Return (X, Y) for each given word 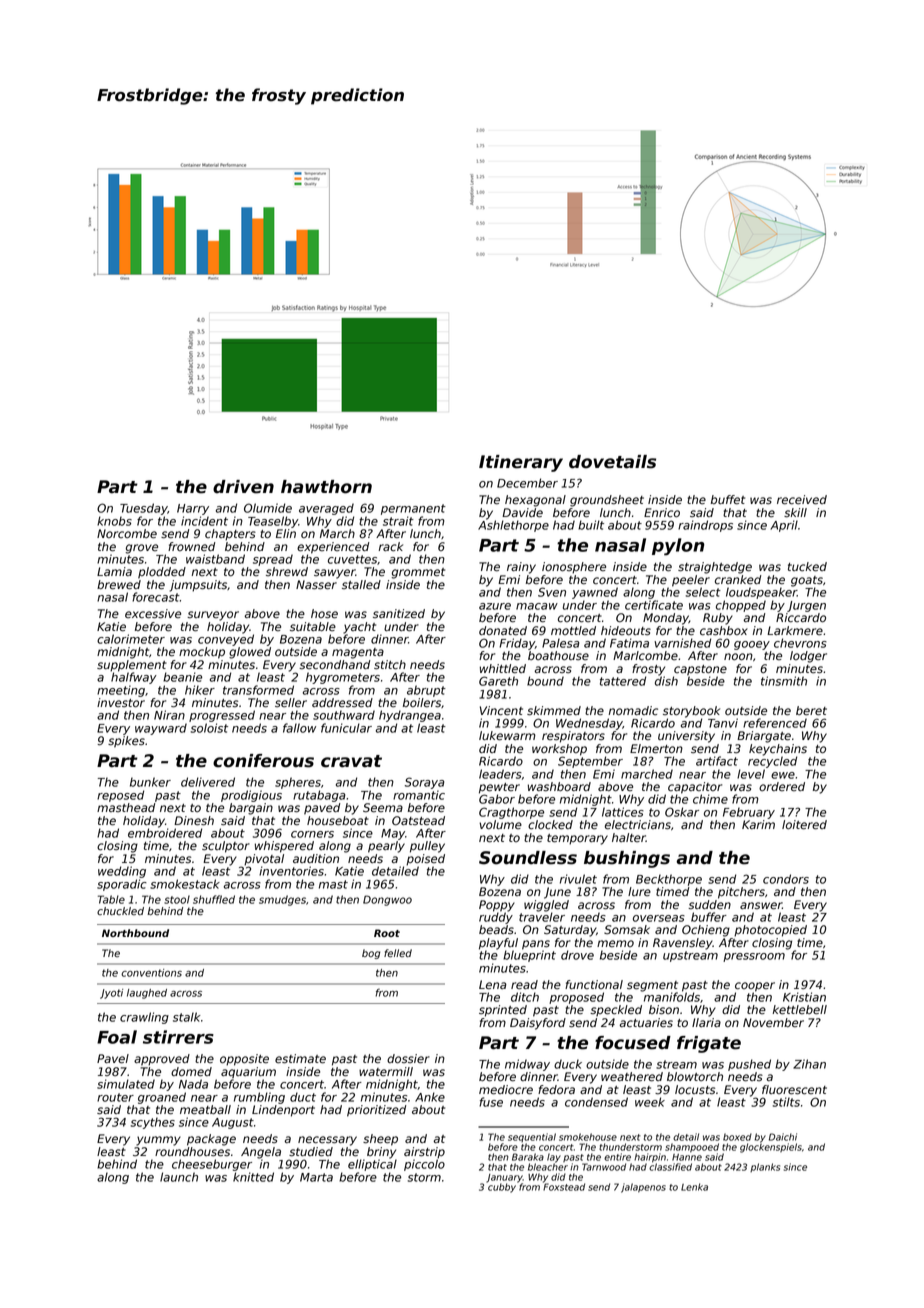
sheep (380, 1140)
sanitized (399, 614)
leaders (500, 774)
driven (243, 487)
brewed (119, 585)
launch (179, 1177)
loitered (804, 825)
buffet (728, 500)
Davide (522, 513)
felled (398, 953)
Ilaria (706, 1022)
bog (371, 954)
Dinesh (194, 821)
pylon (678, 547)
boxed (737, 1137)
